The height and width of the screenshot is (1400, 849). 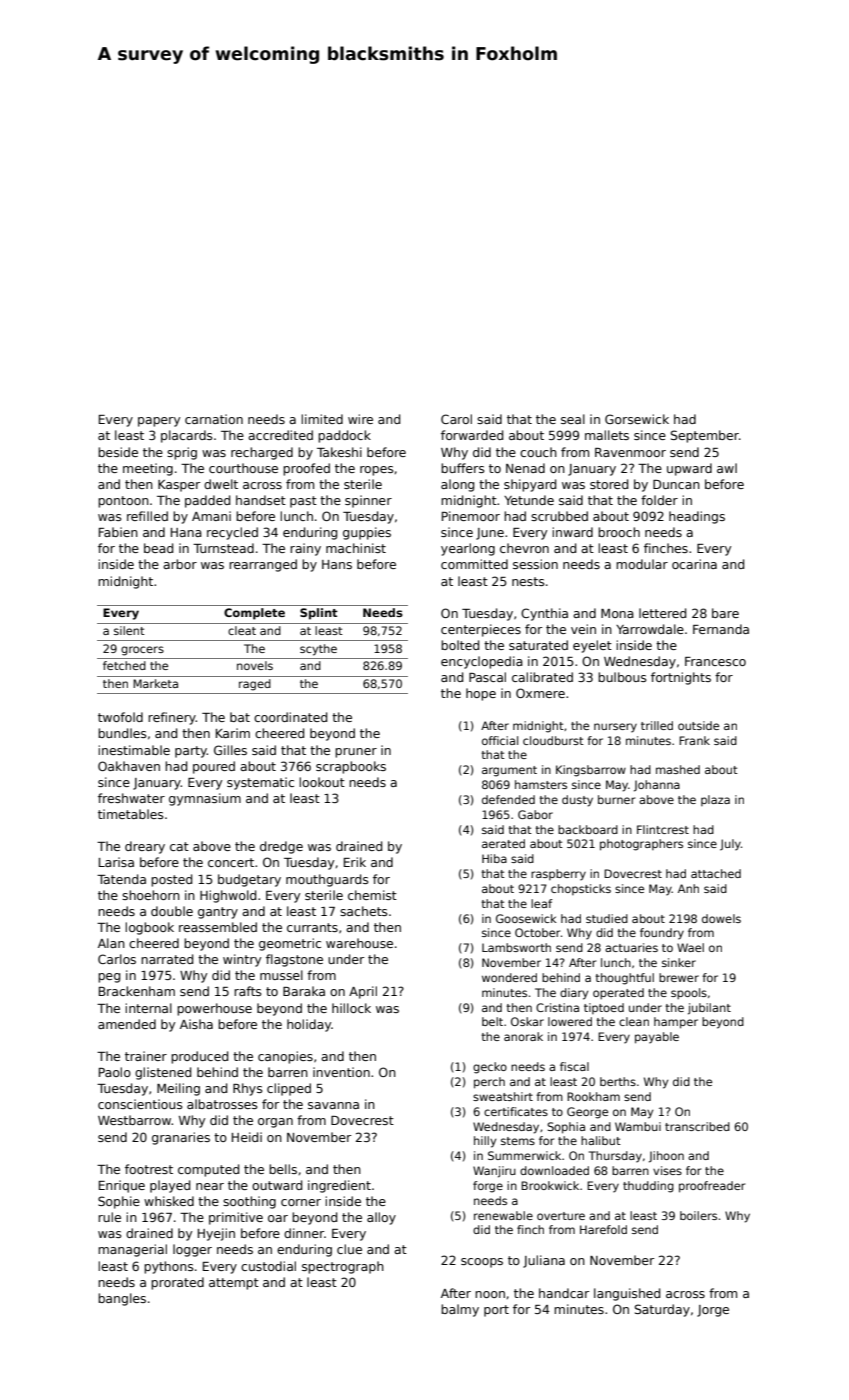 What do you see at coordinates (367, 533) in the screenshot?
I see `guppies` at bounding box center [367, 533].
